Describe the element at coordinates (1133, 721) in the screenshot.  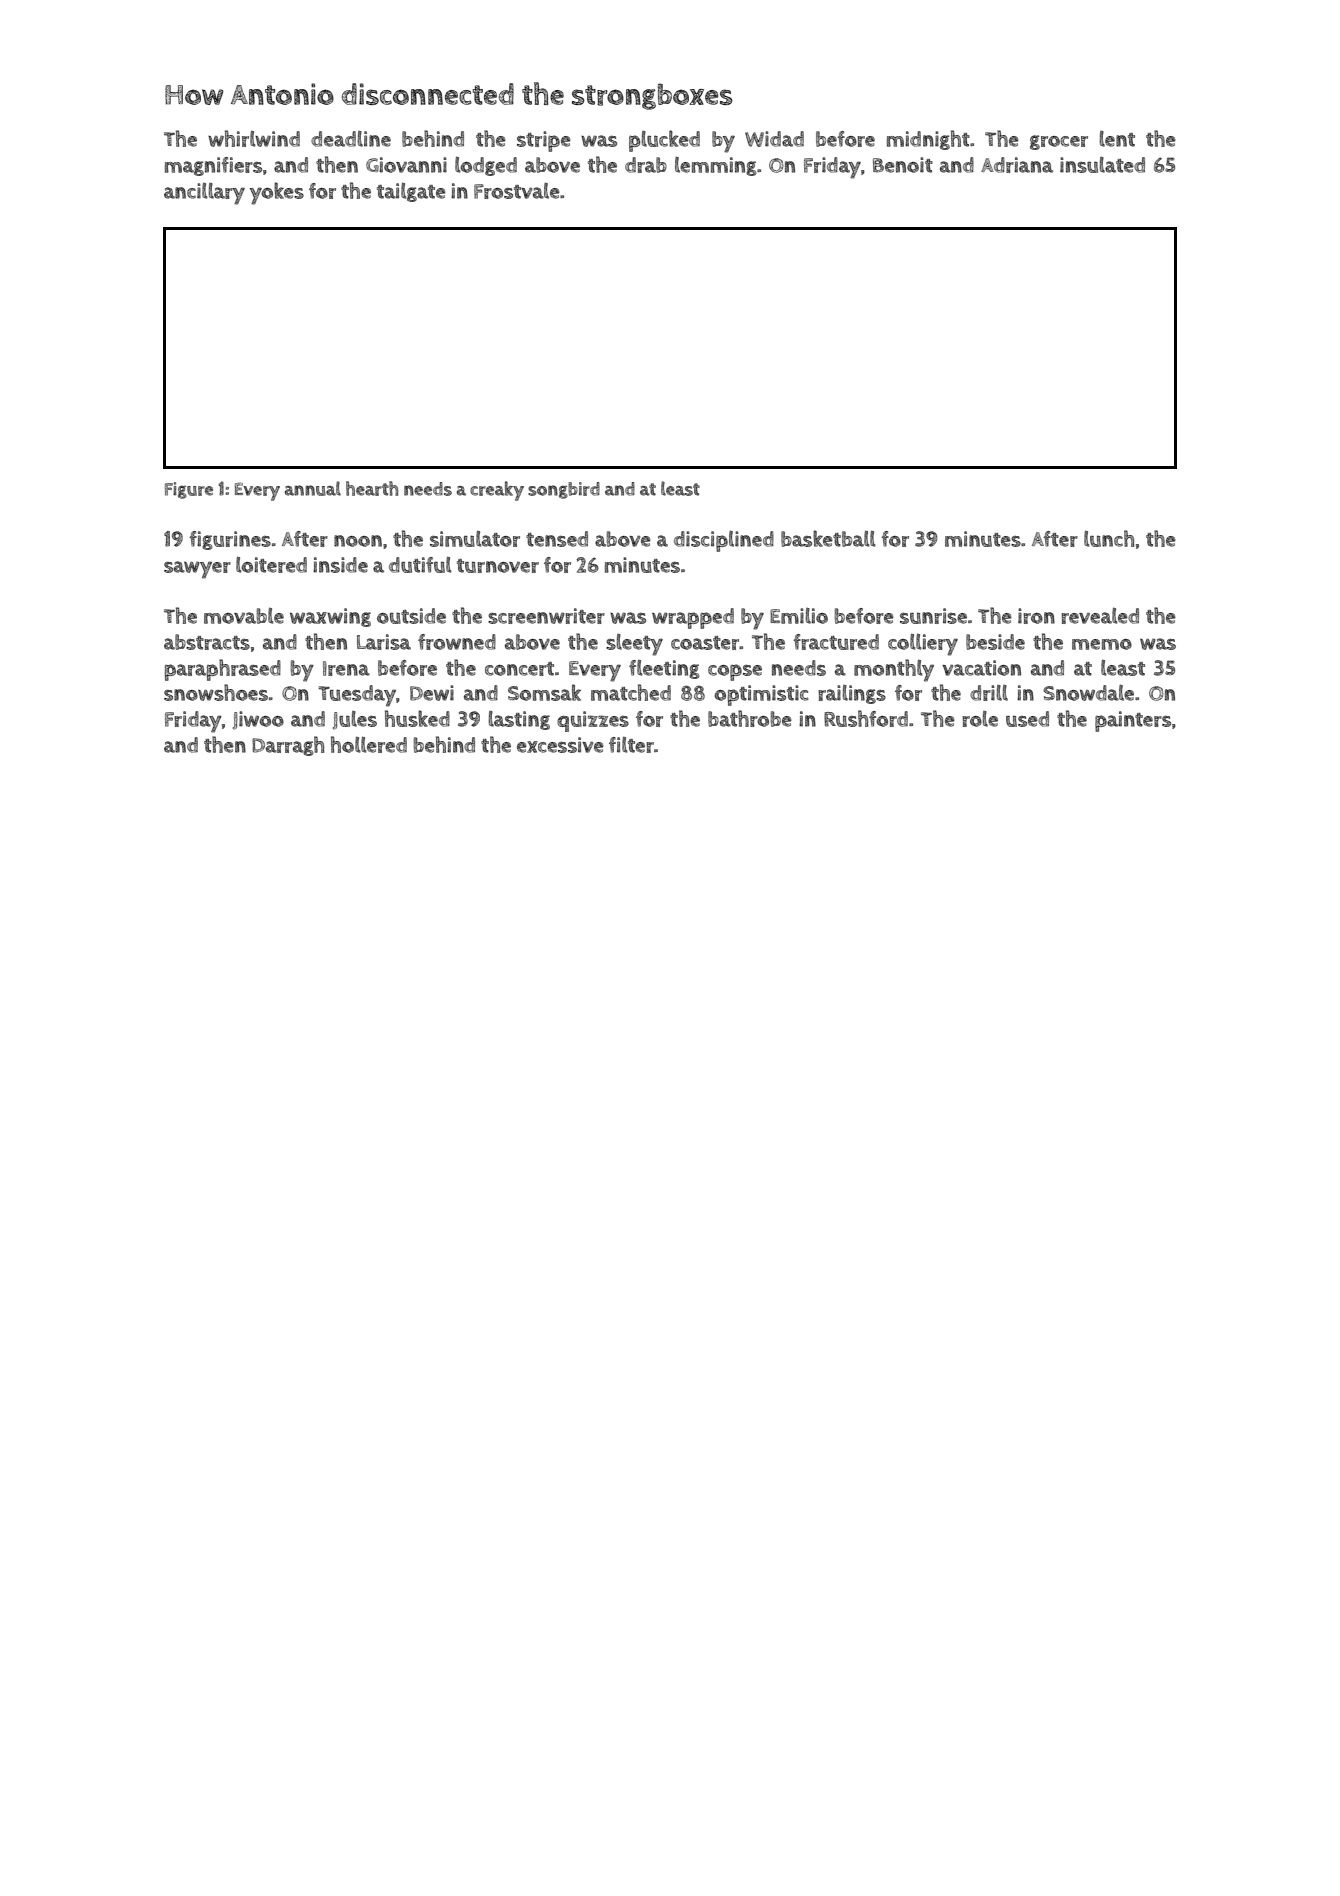
I see `painters` at that location.
